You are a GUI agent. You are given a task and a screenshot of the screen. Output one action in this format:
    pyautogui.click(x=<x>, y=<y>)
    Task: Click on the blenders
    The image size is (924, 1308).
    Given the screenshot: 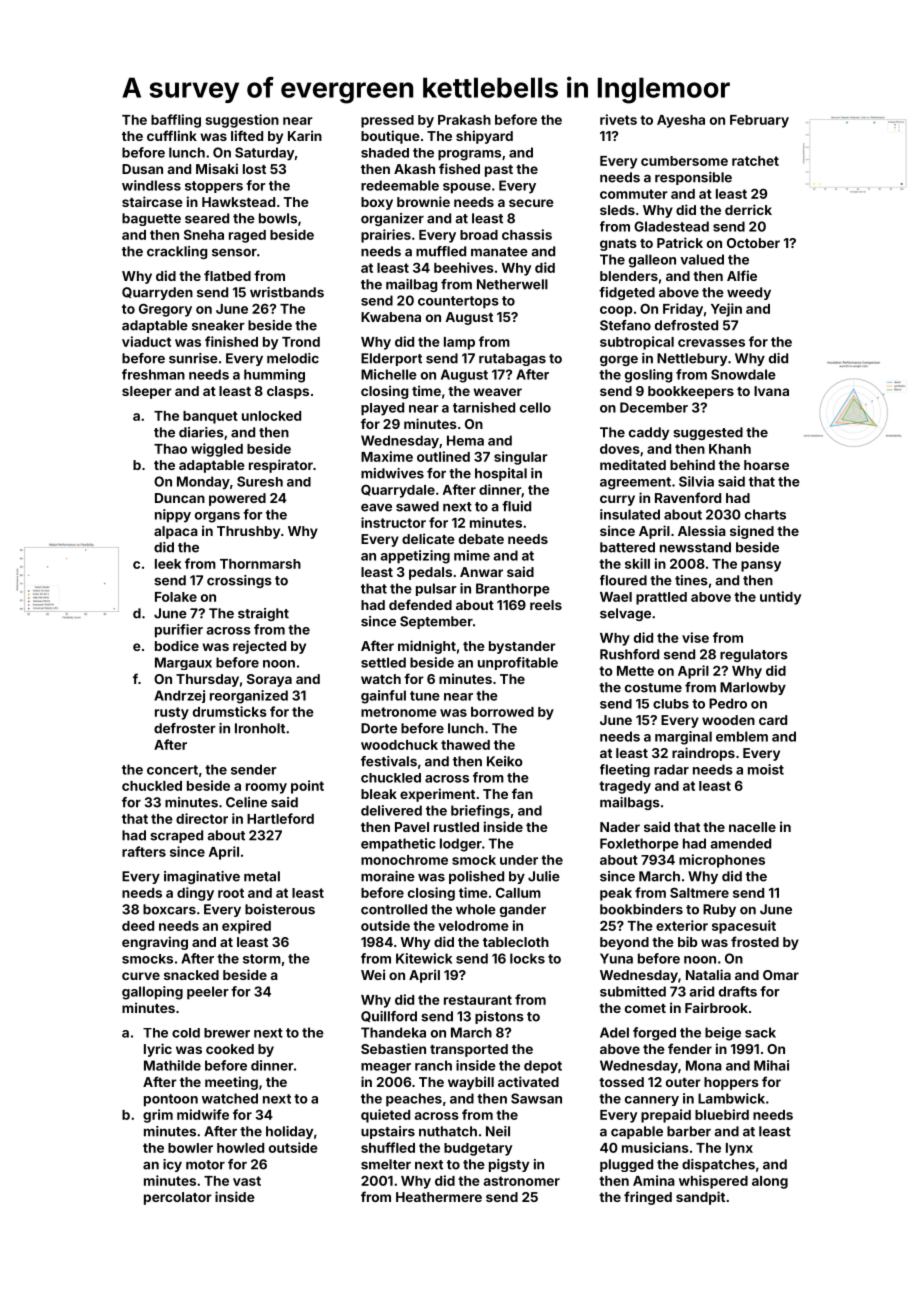 What is the action you would take?
    pyautogui.click(x=629, y=276)
